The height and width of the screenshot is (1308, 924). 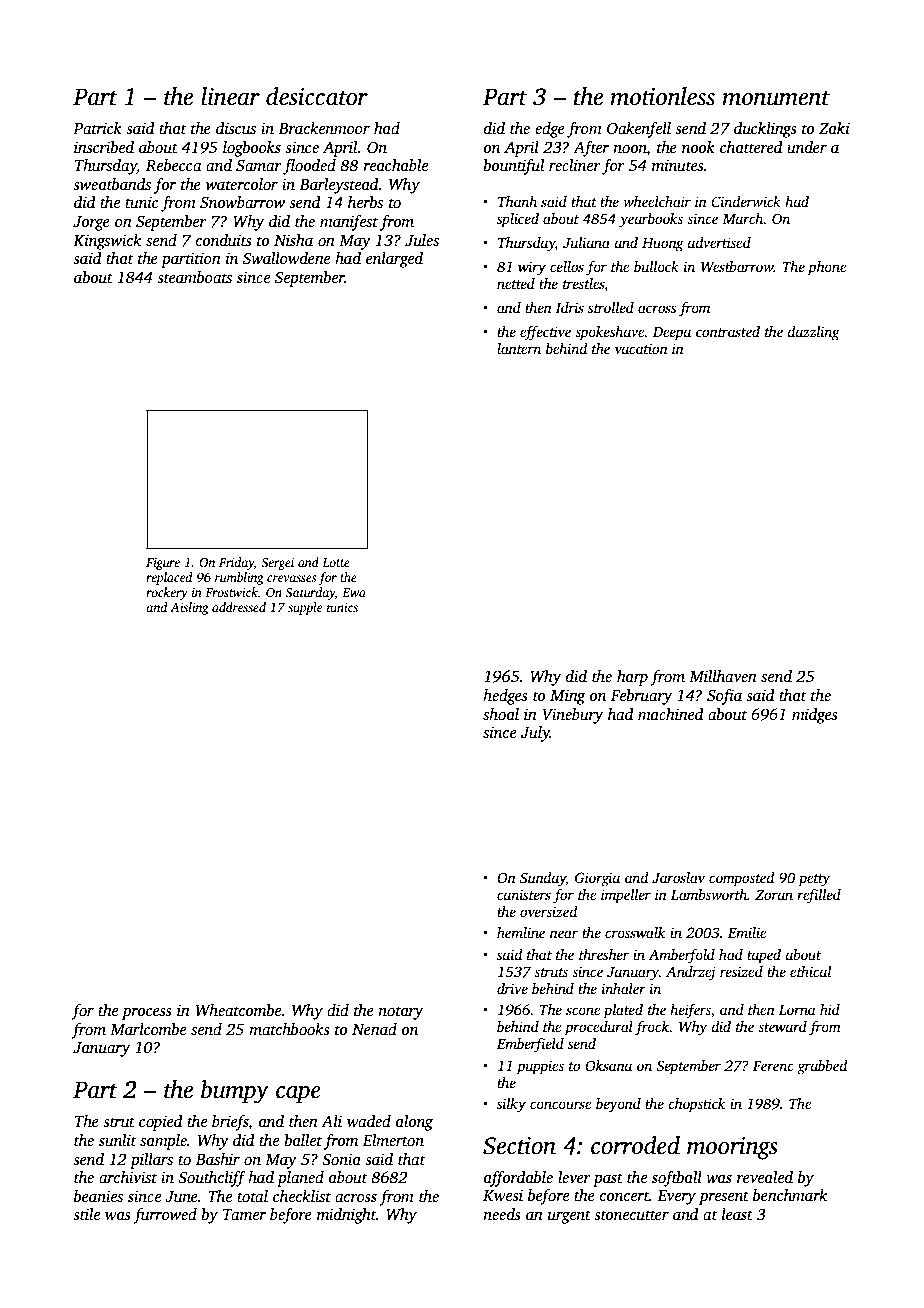 I want to click on motionless, so click(x=663, y=96).
